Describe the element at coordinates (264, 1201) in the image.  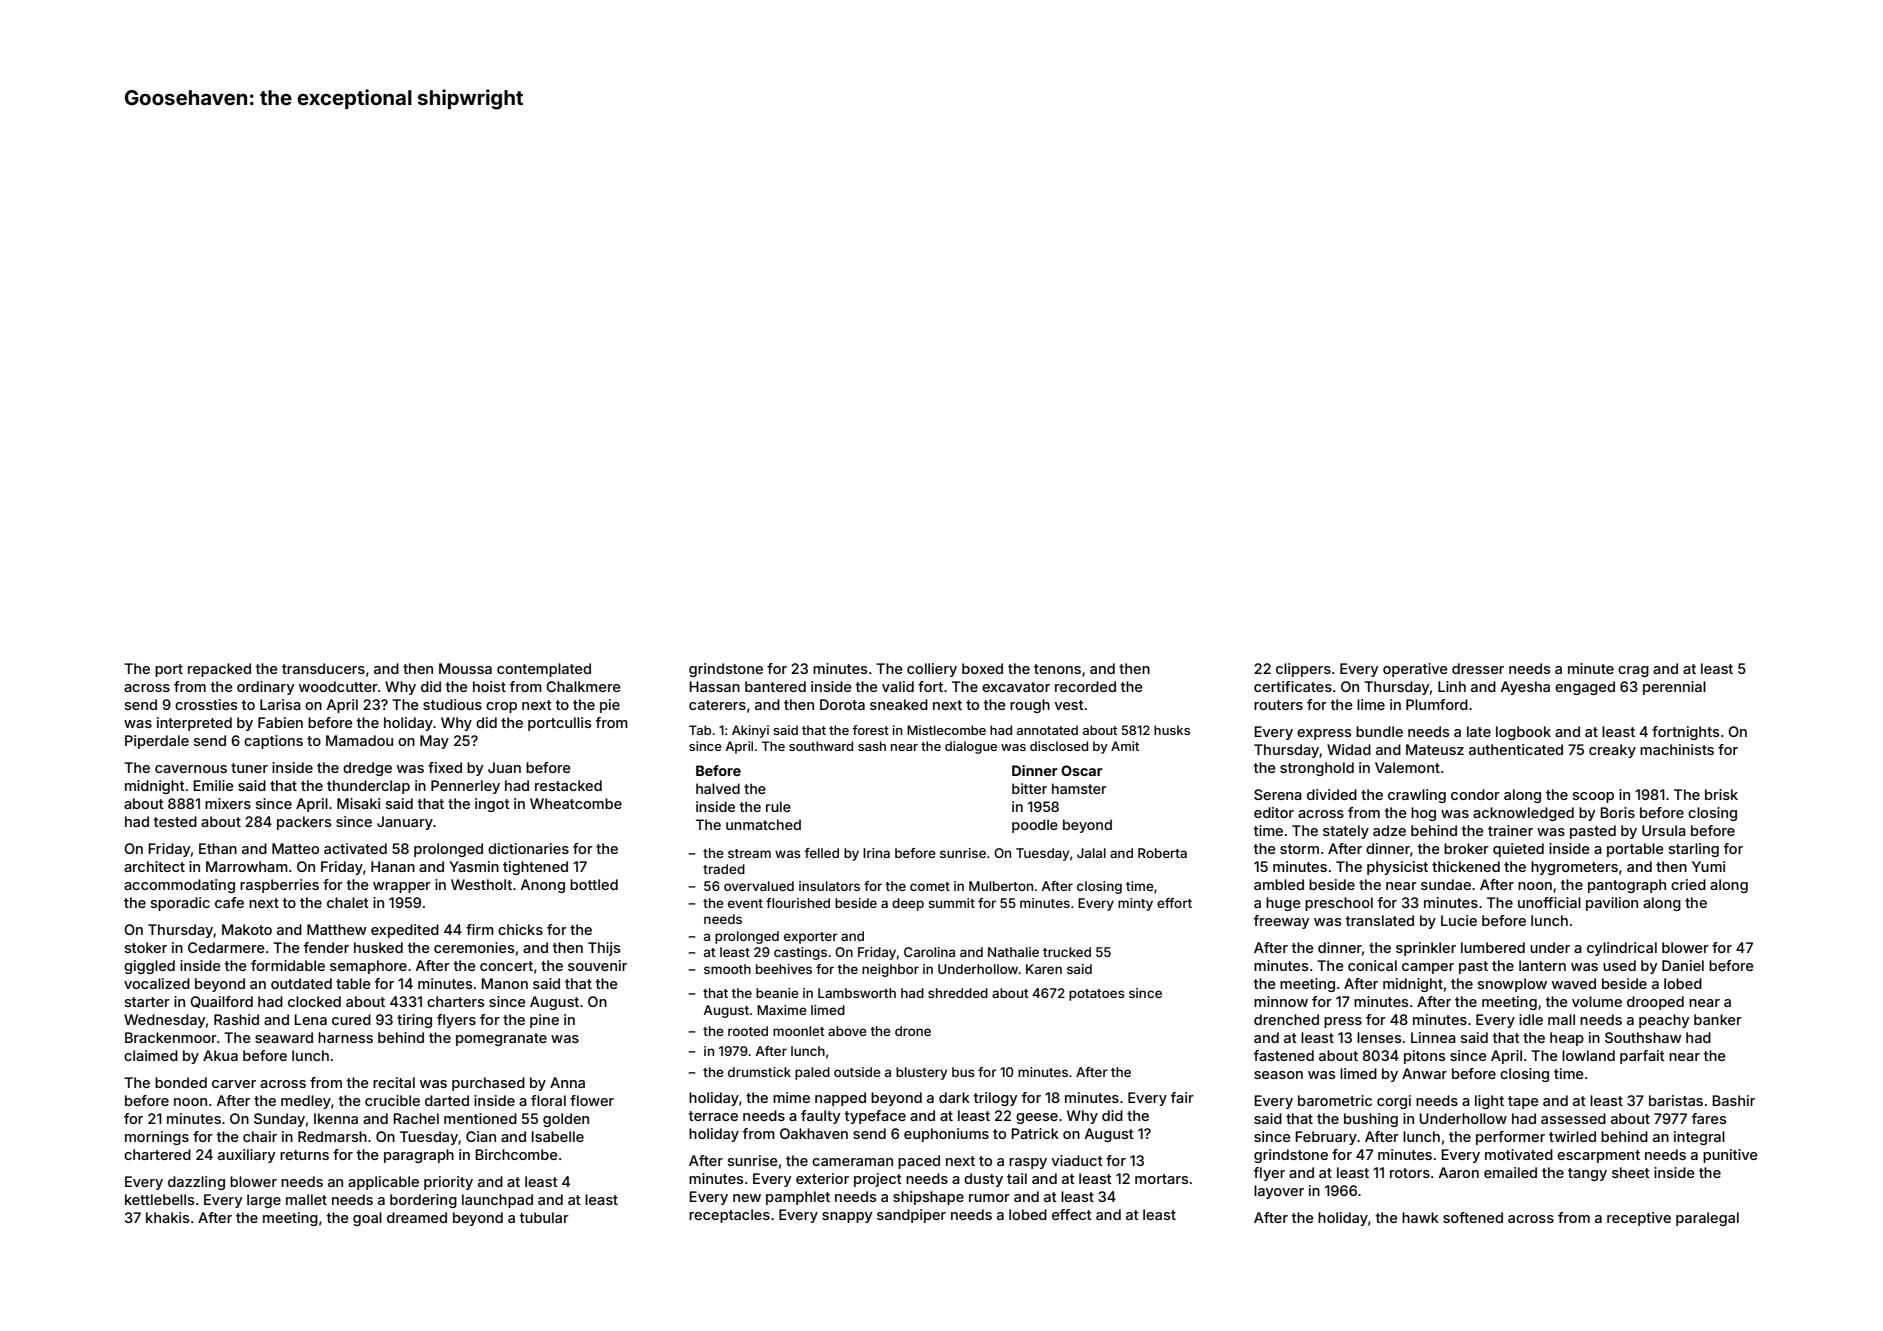
I see `large` at that location.
